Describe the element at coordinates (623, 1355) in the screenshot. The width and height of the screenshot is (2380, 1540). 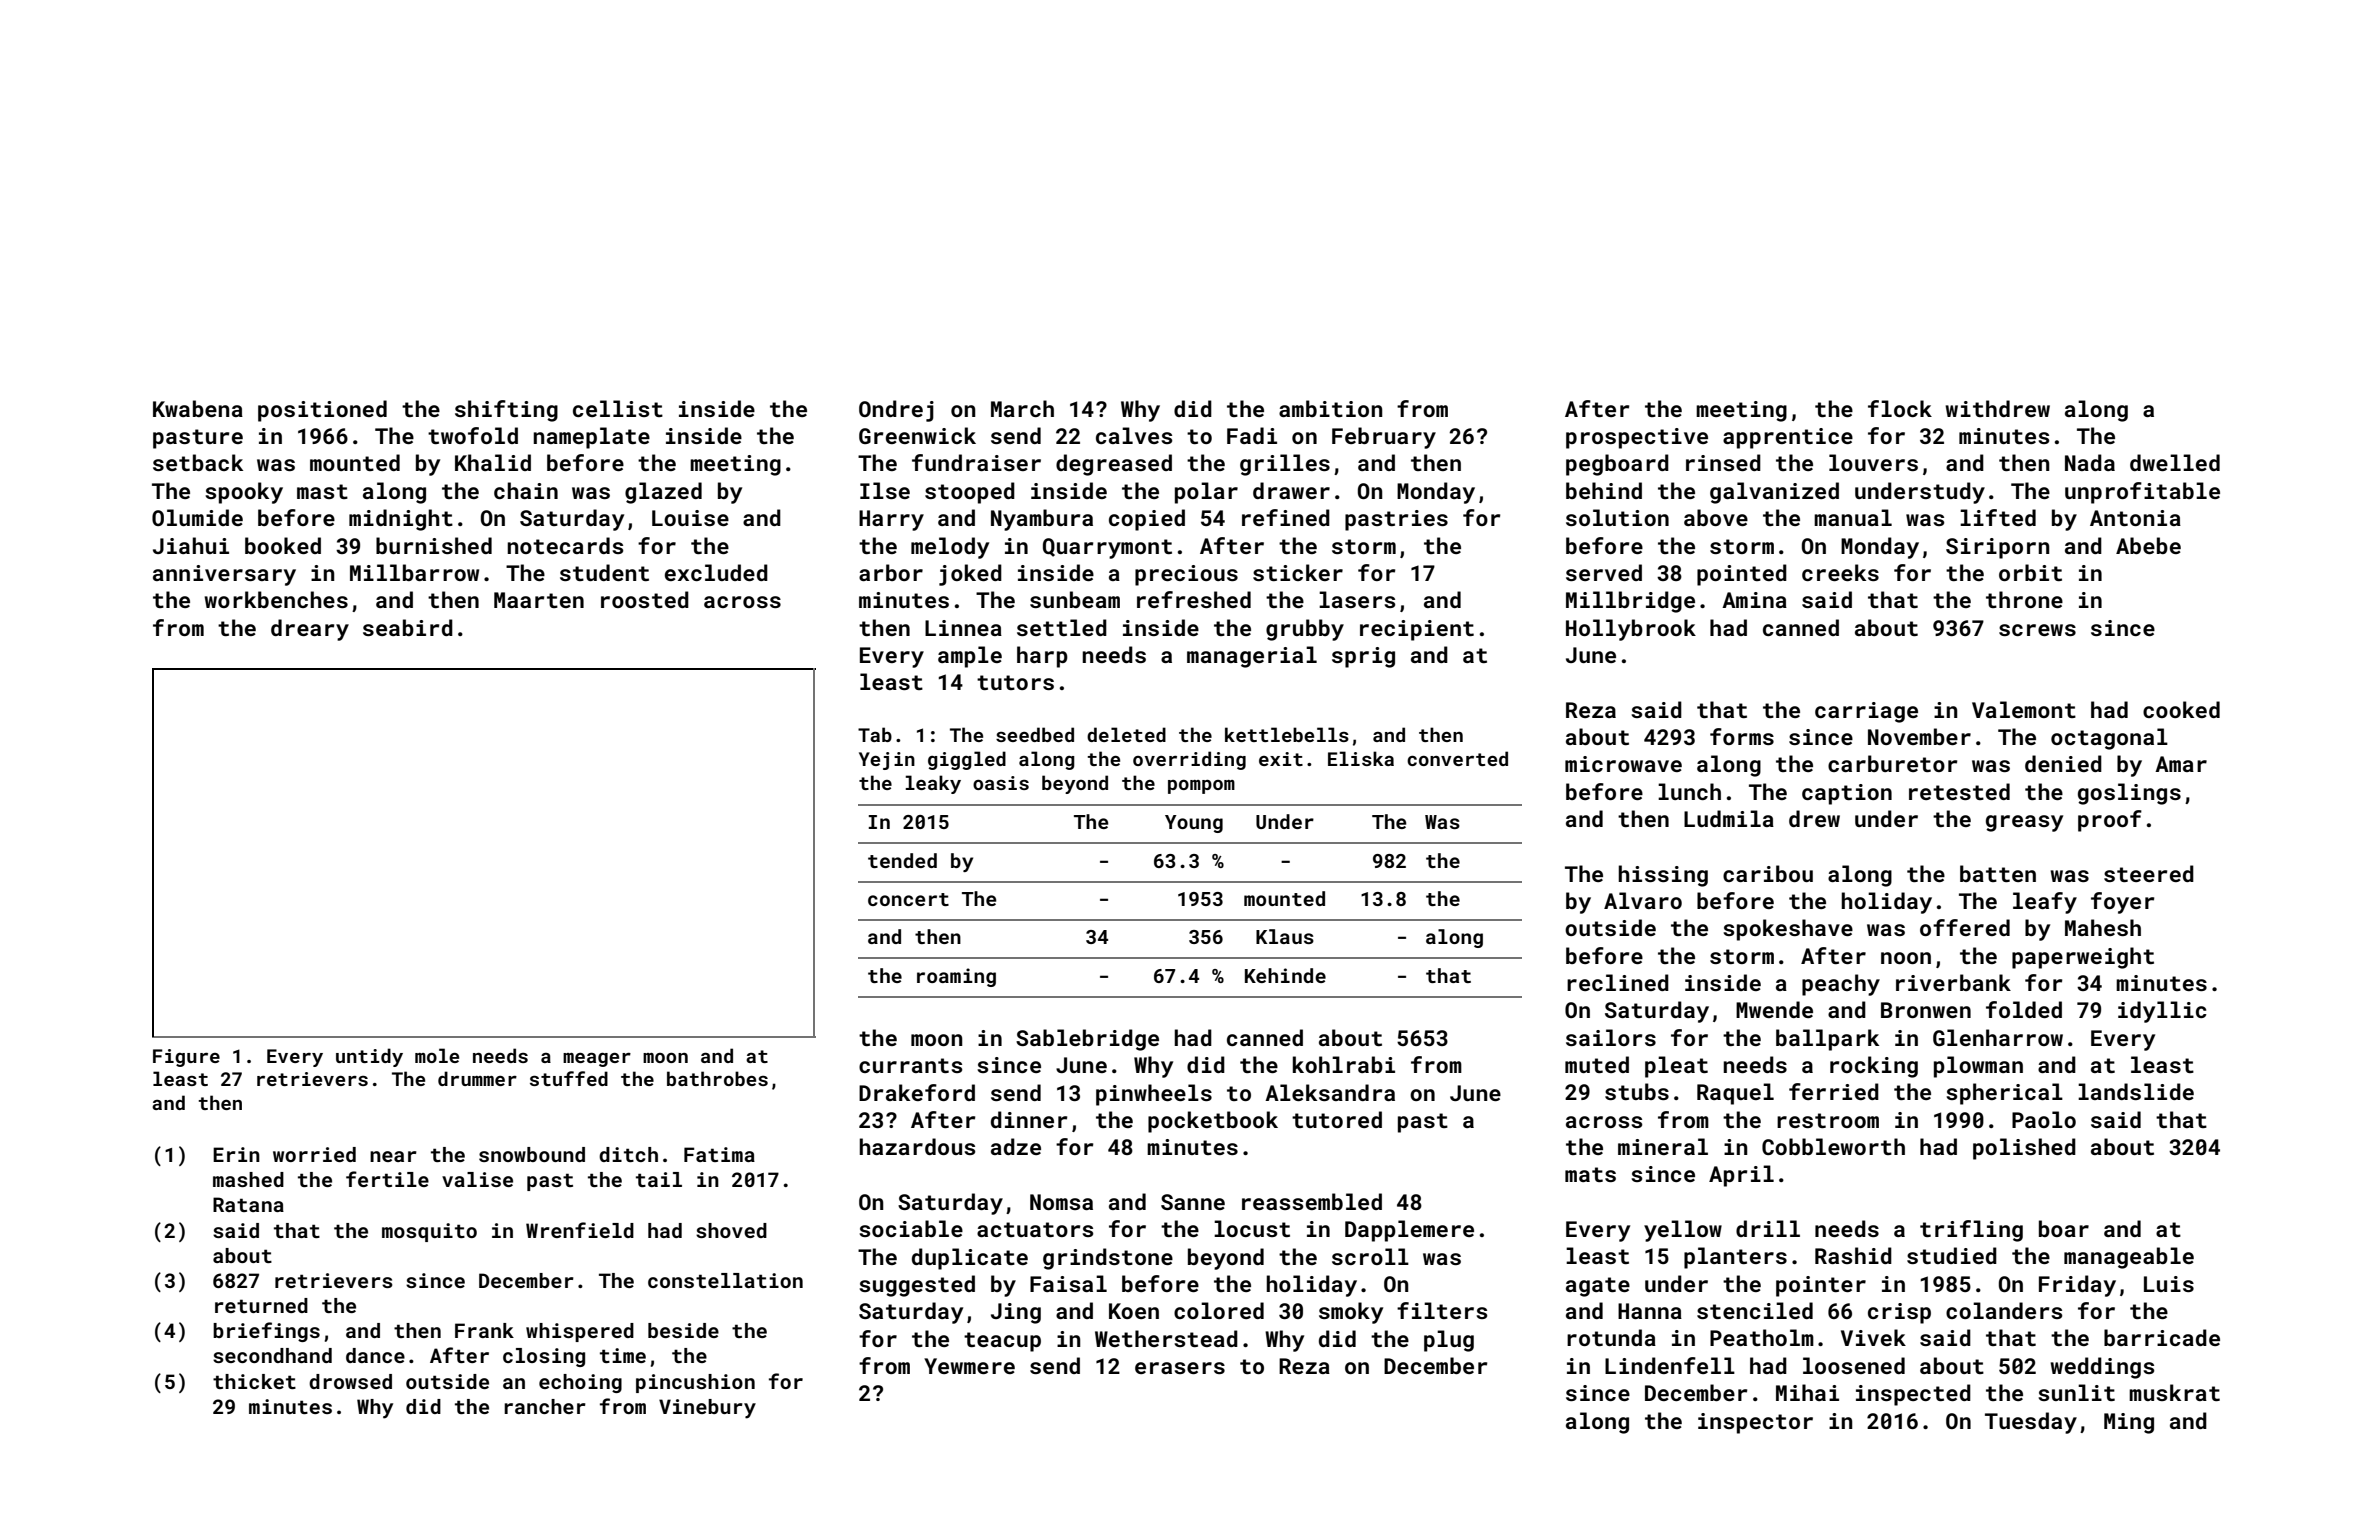
I see `time` at that location.
